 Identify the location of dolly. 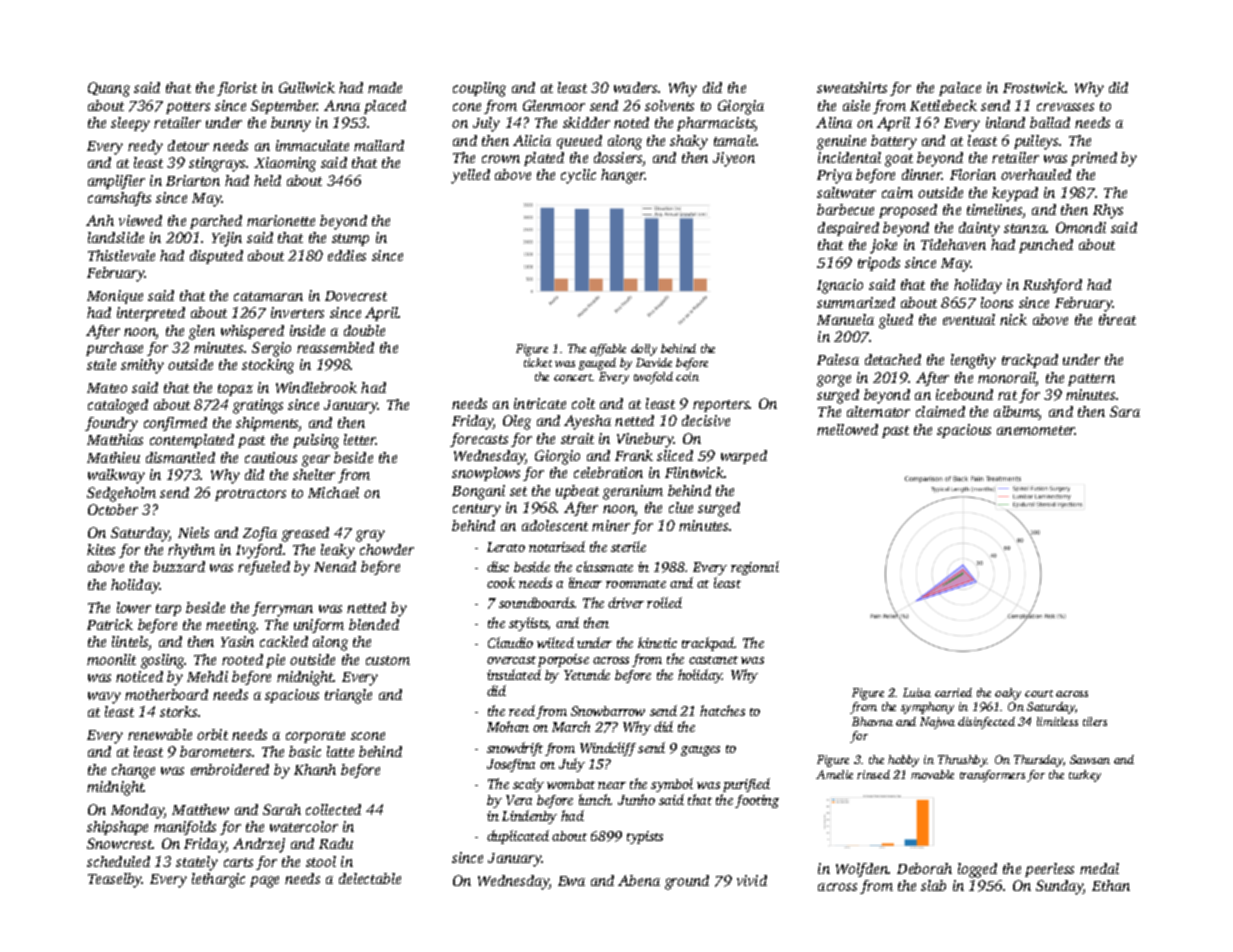
(644, 350).
